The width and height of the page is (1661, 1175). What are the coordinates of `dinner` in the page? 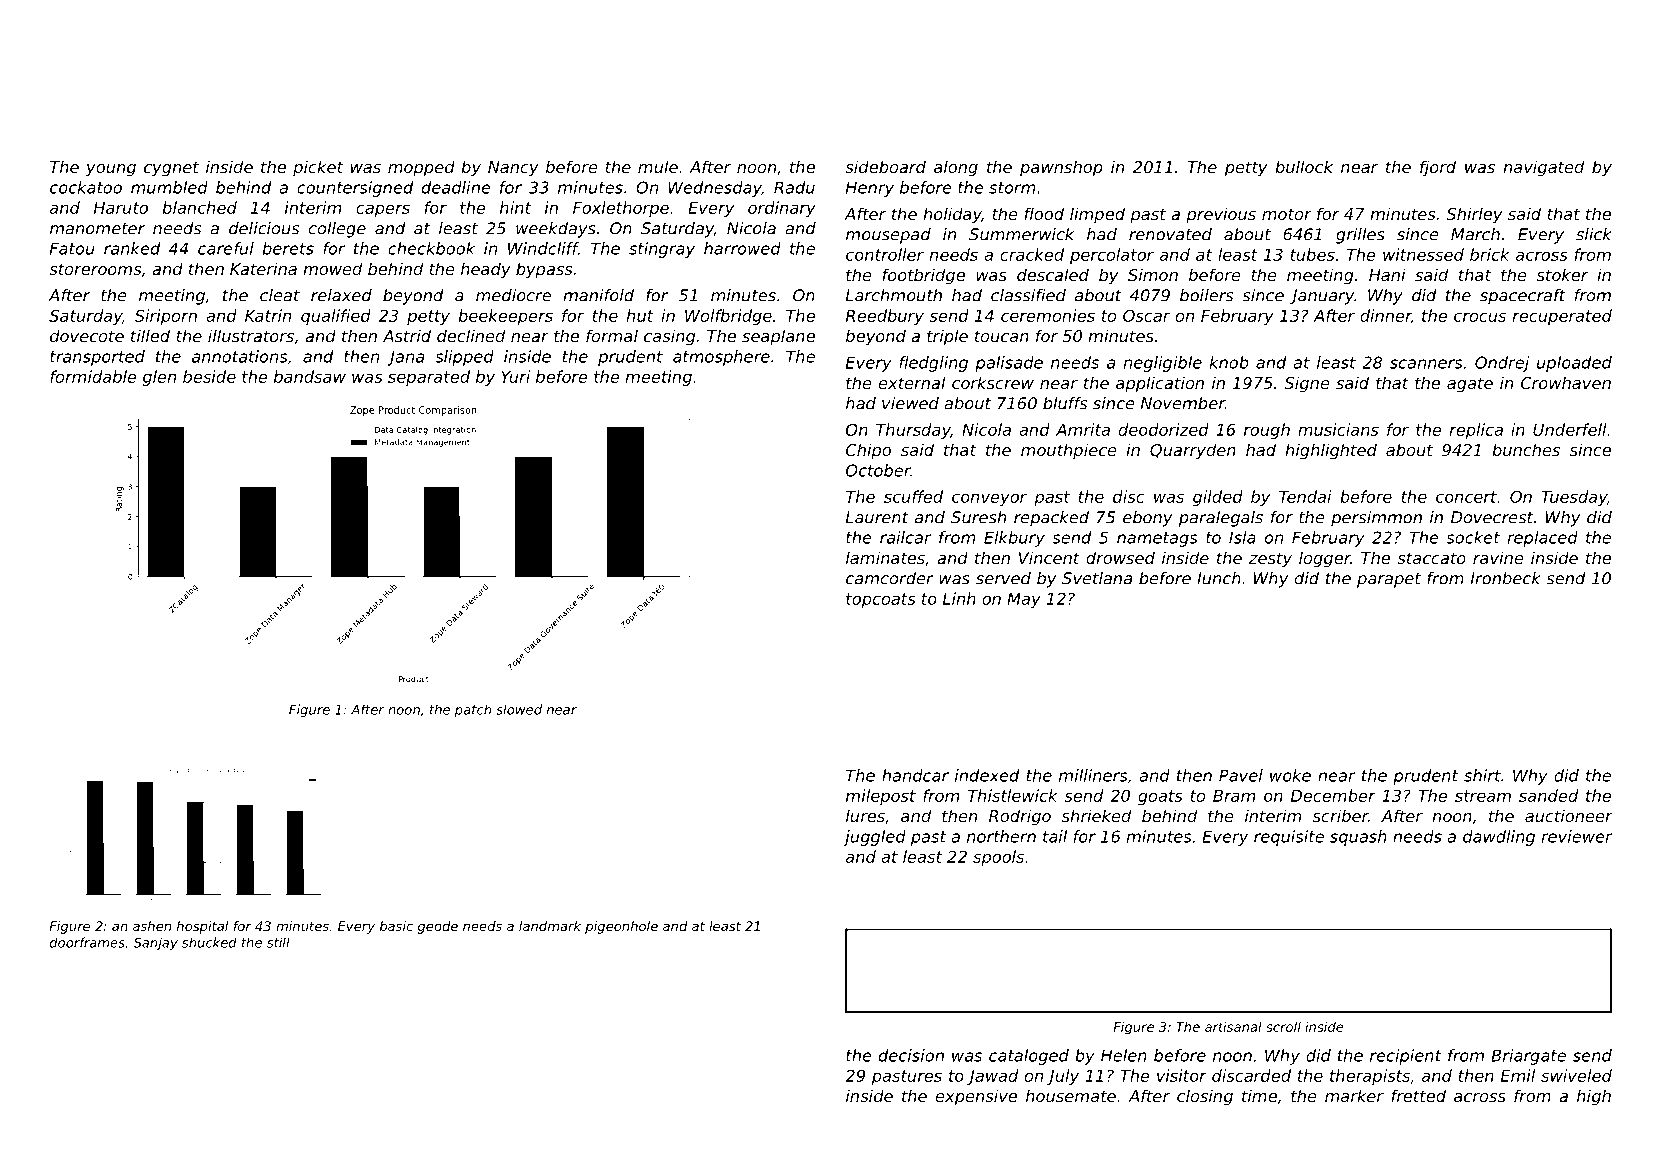 It's located at (1386, 316).
